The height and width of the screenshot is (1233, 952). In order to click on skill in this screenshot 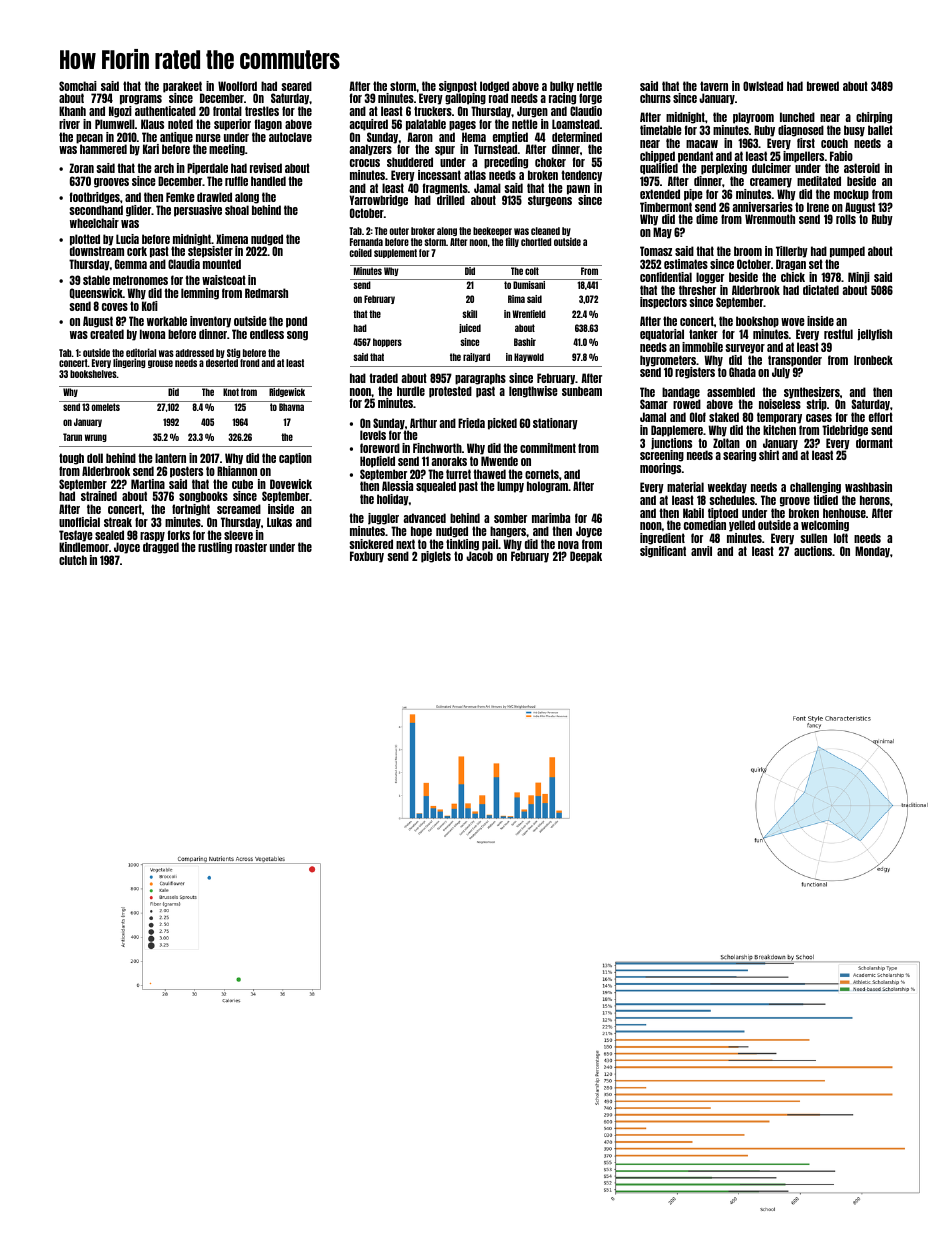, I will do `click(469, 314)`.
